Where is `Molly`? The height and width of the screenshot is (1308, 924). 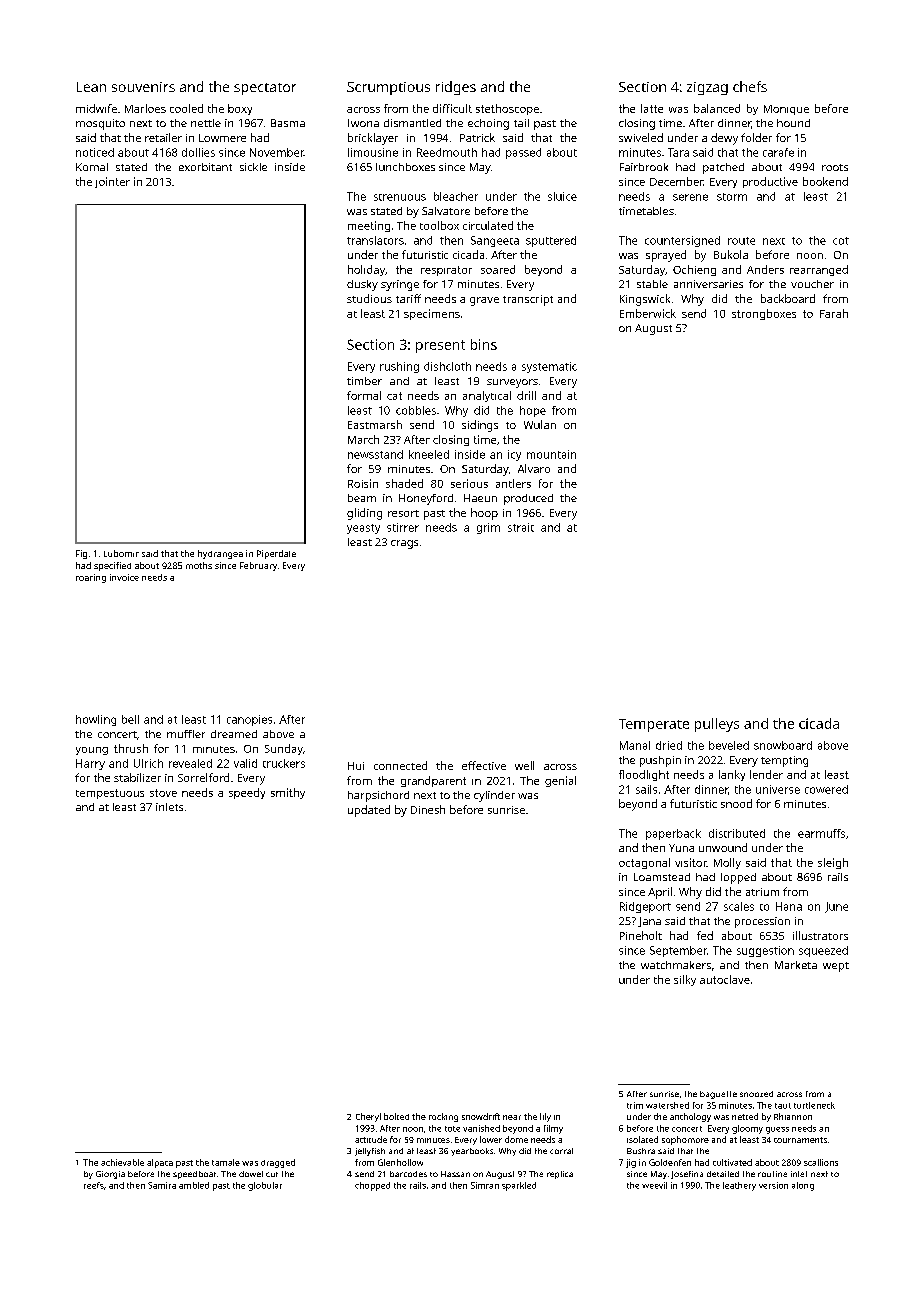 Molly is located at coordinates (727, 863).
